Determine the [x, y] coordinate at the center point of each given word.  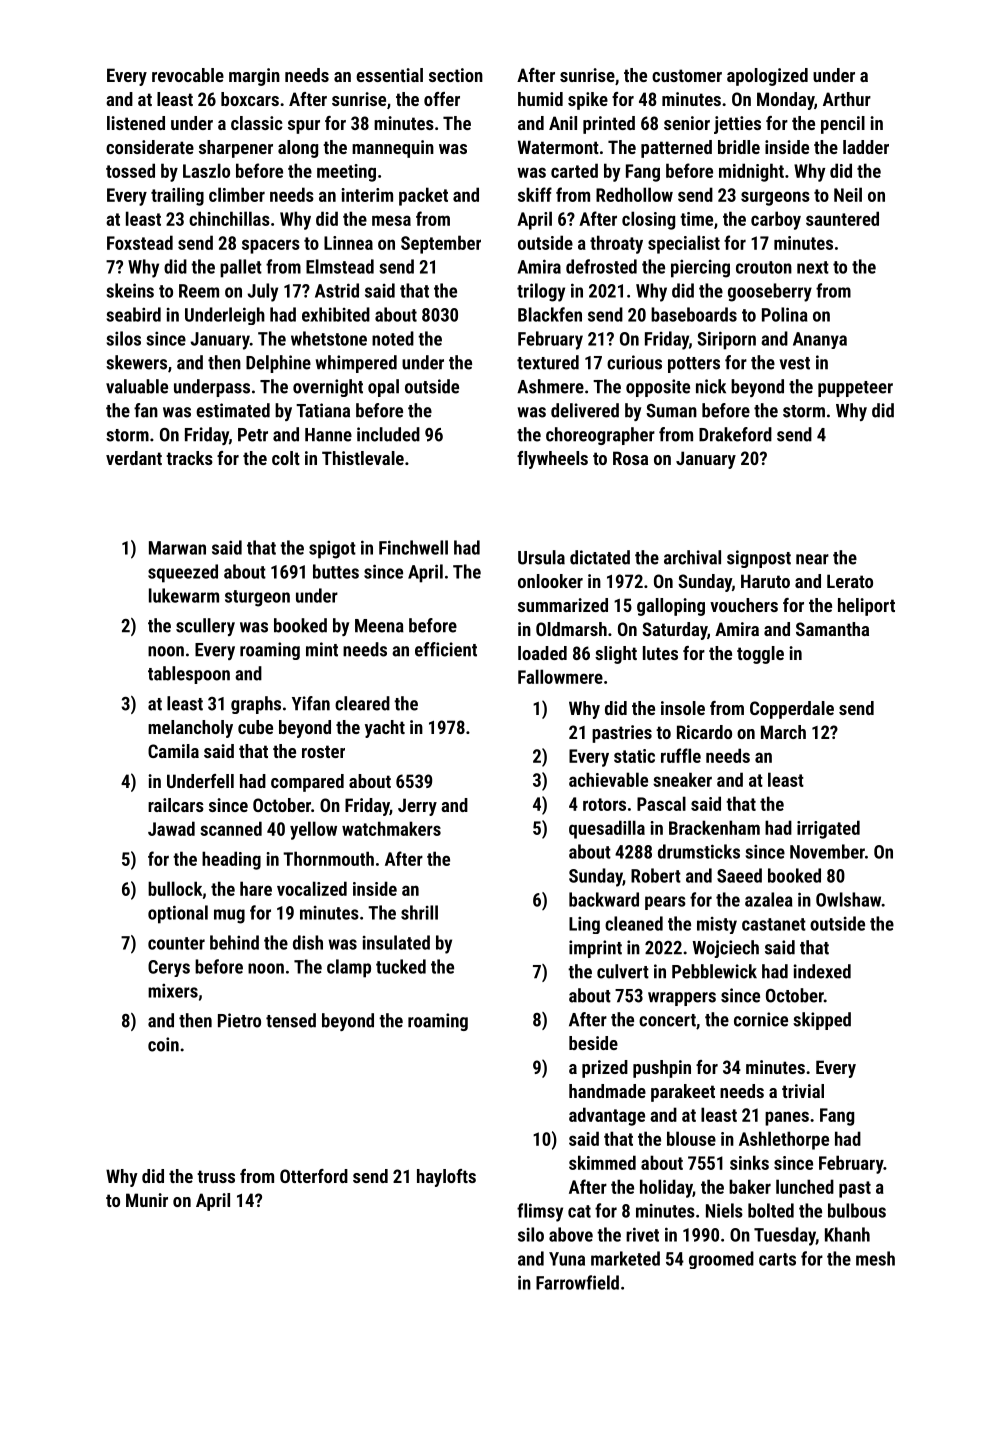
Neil [848, 194]
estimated [233, 410]
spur [304, 127]
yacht [385, 729]
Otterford [314, 1176]
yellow [313, 830]
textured [548, 362]
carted [574, 170]
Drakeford [735, 434]
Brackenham [714, 827]
